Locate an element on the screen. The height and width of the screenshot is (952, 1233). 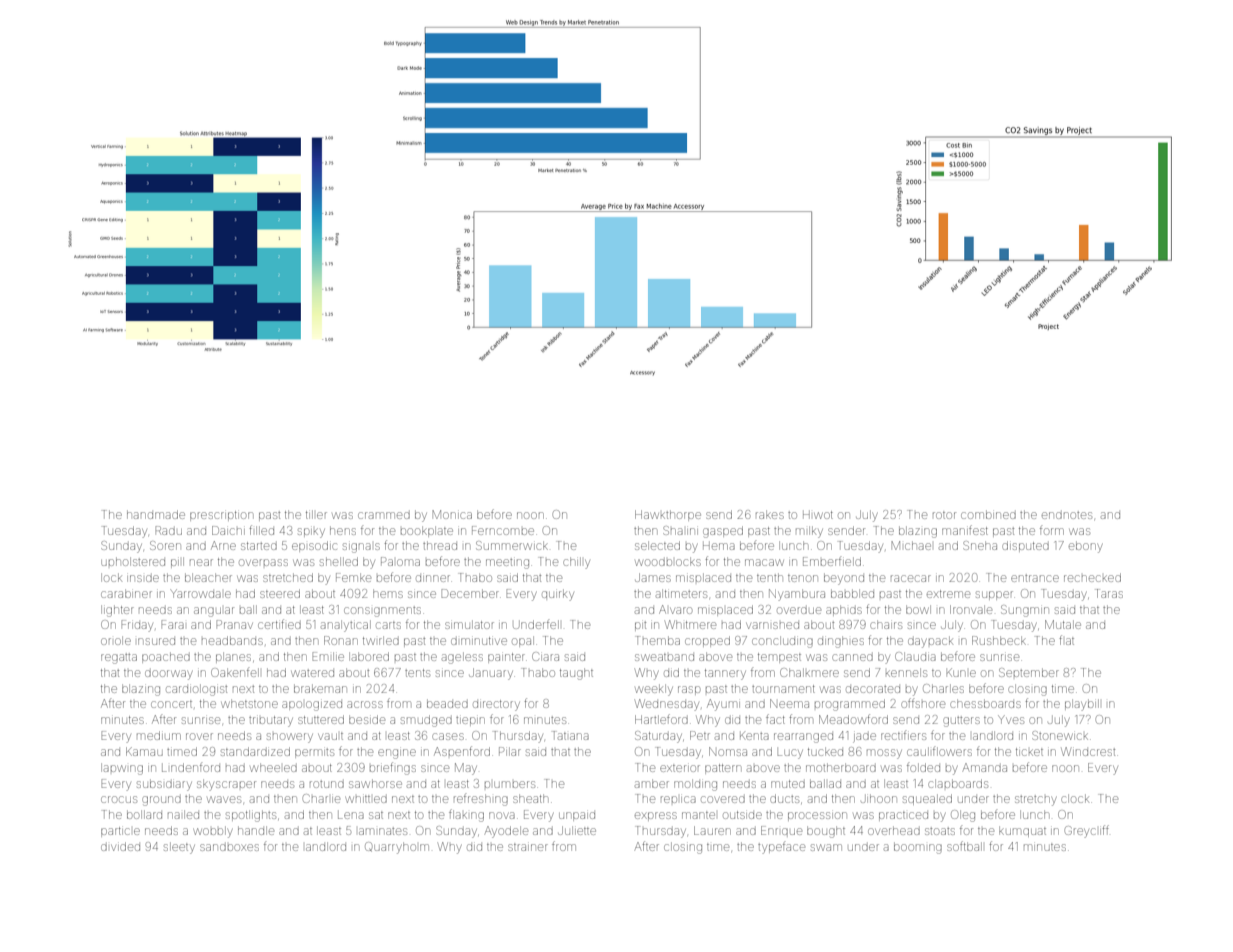
Sneha is located at coordinates (980, 545).
